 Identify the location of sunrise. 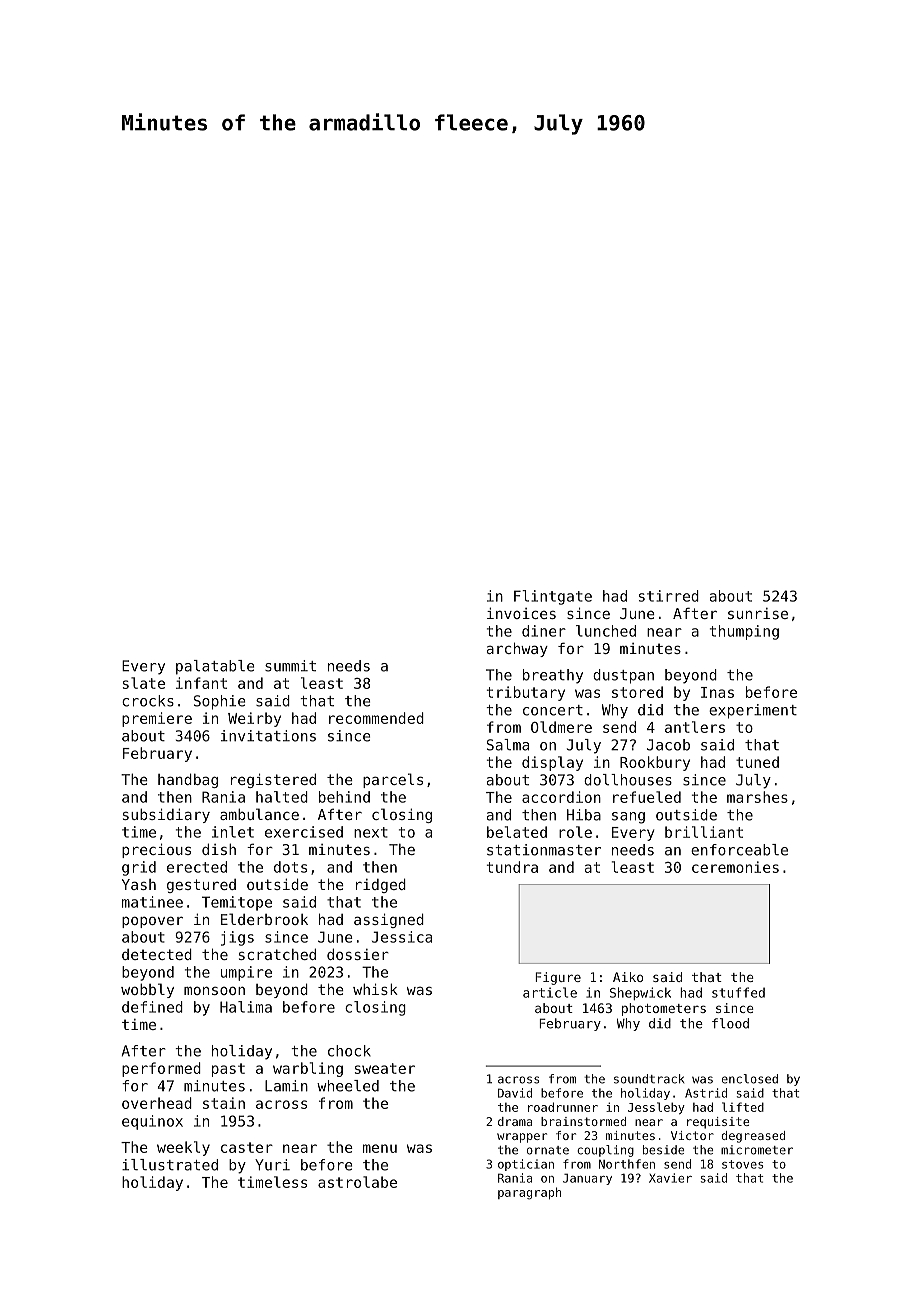
(758, 613).
